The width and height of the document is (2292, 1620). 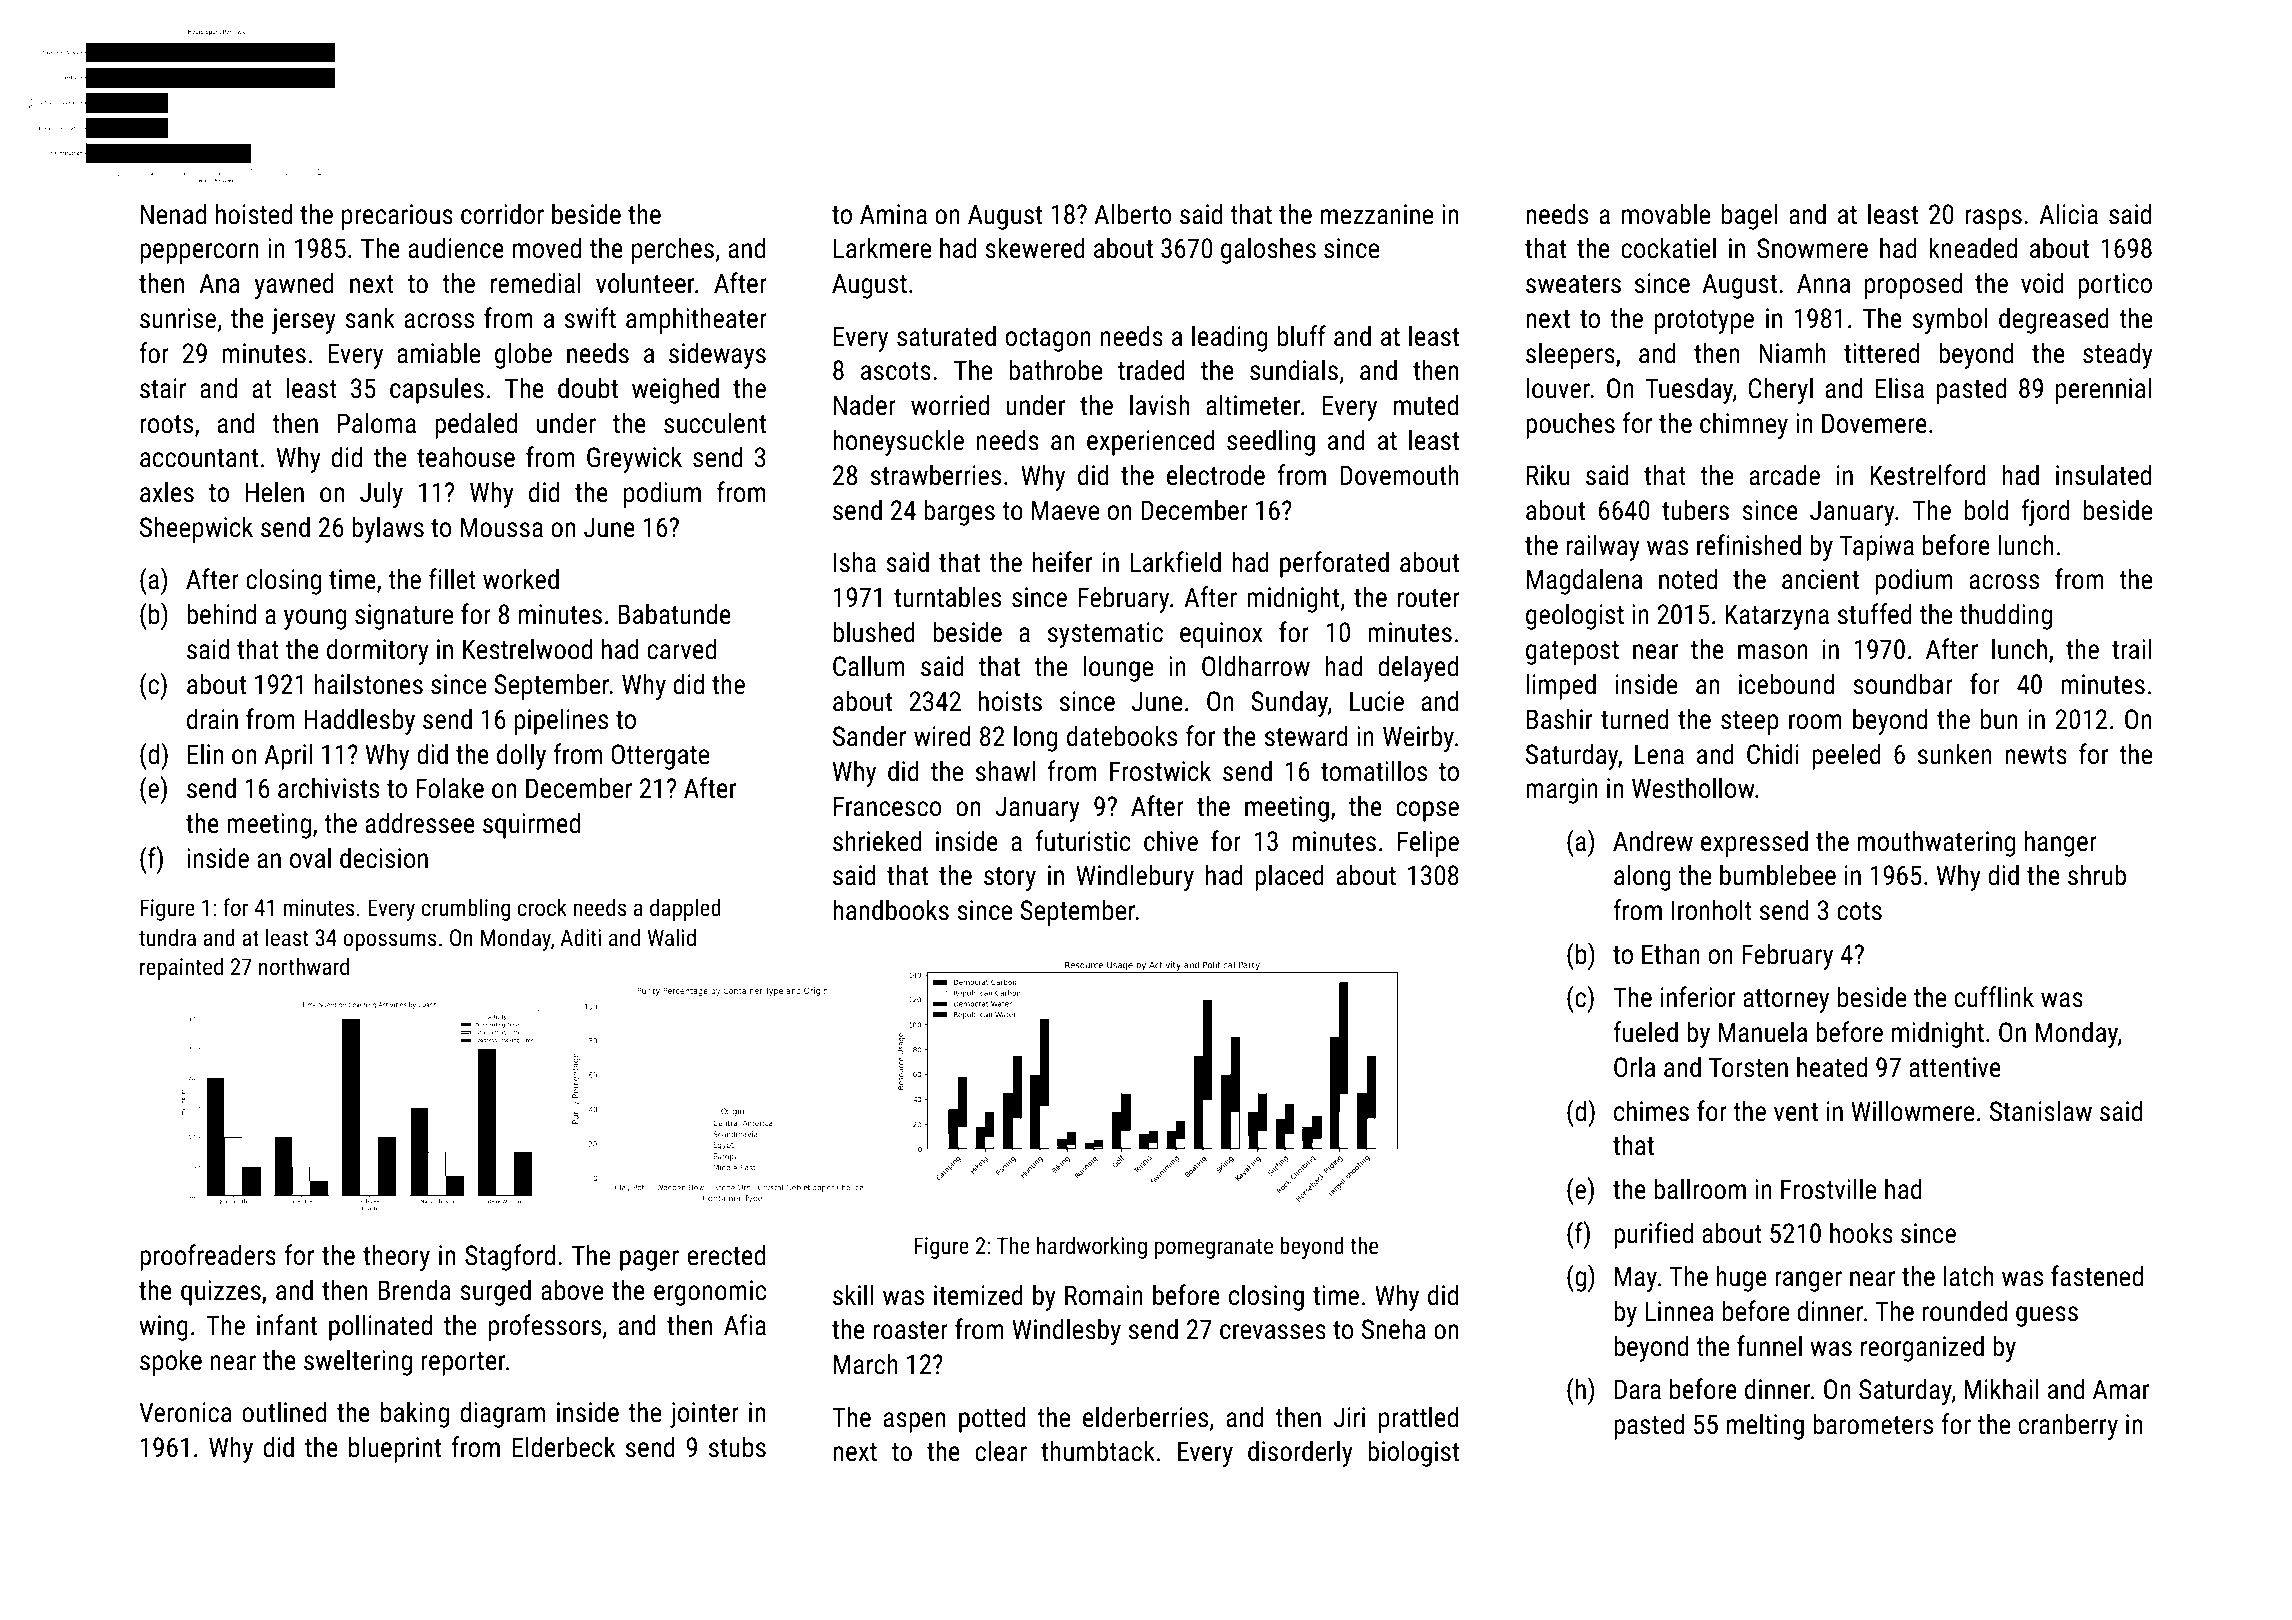 What do you see at coordinates (1874, 423) in the document?
I see `Dovemere` at bounding box center [1874, 423].
